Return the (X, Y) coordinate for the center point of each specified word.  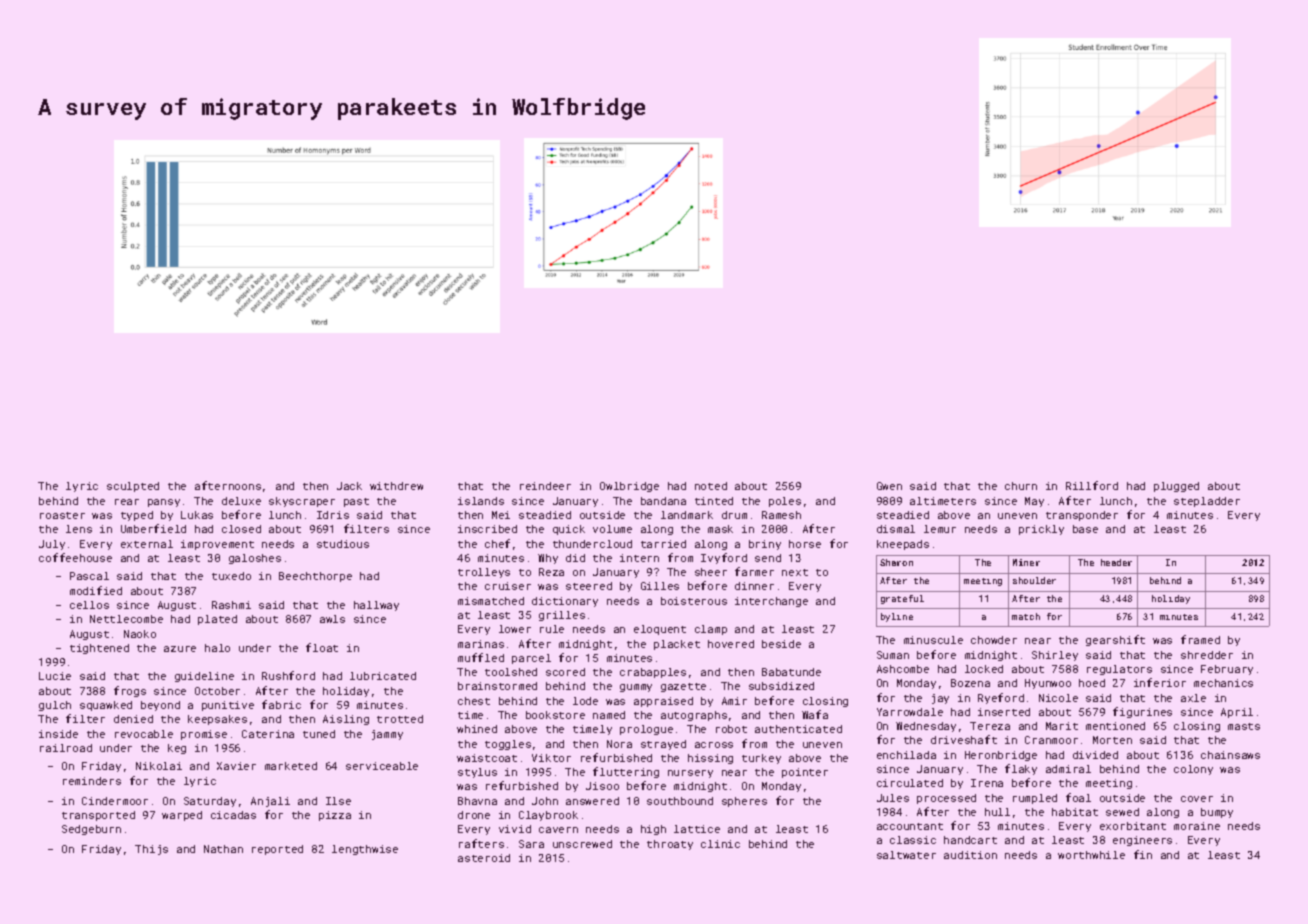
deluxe (241, 501)
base (1085, 529)
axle (1193, 698)
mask (720, 529)
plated (217, 620)
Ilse (338, 801)
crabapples (653, 673)
